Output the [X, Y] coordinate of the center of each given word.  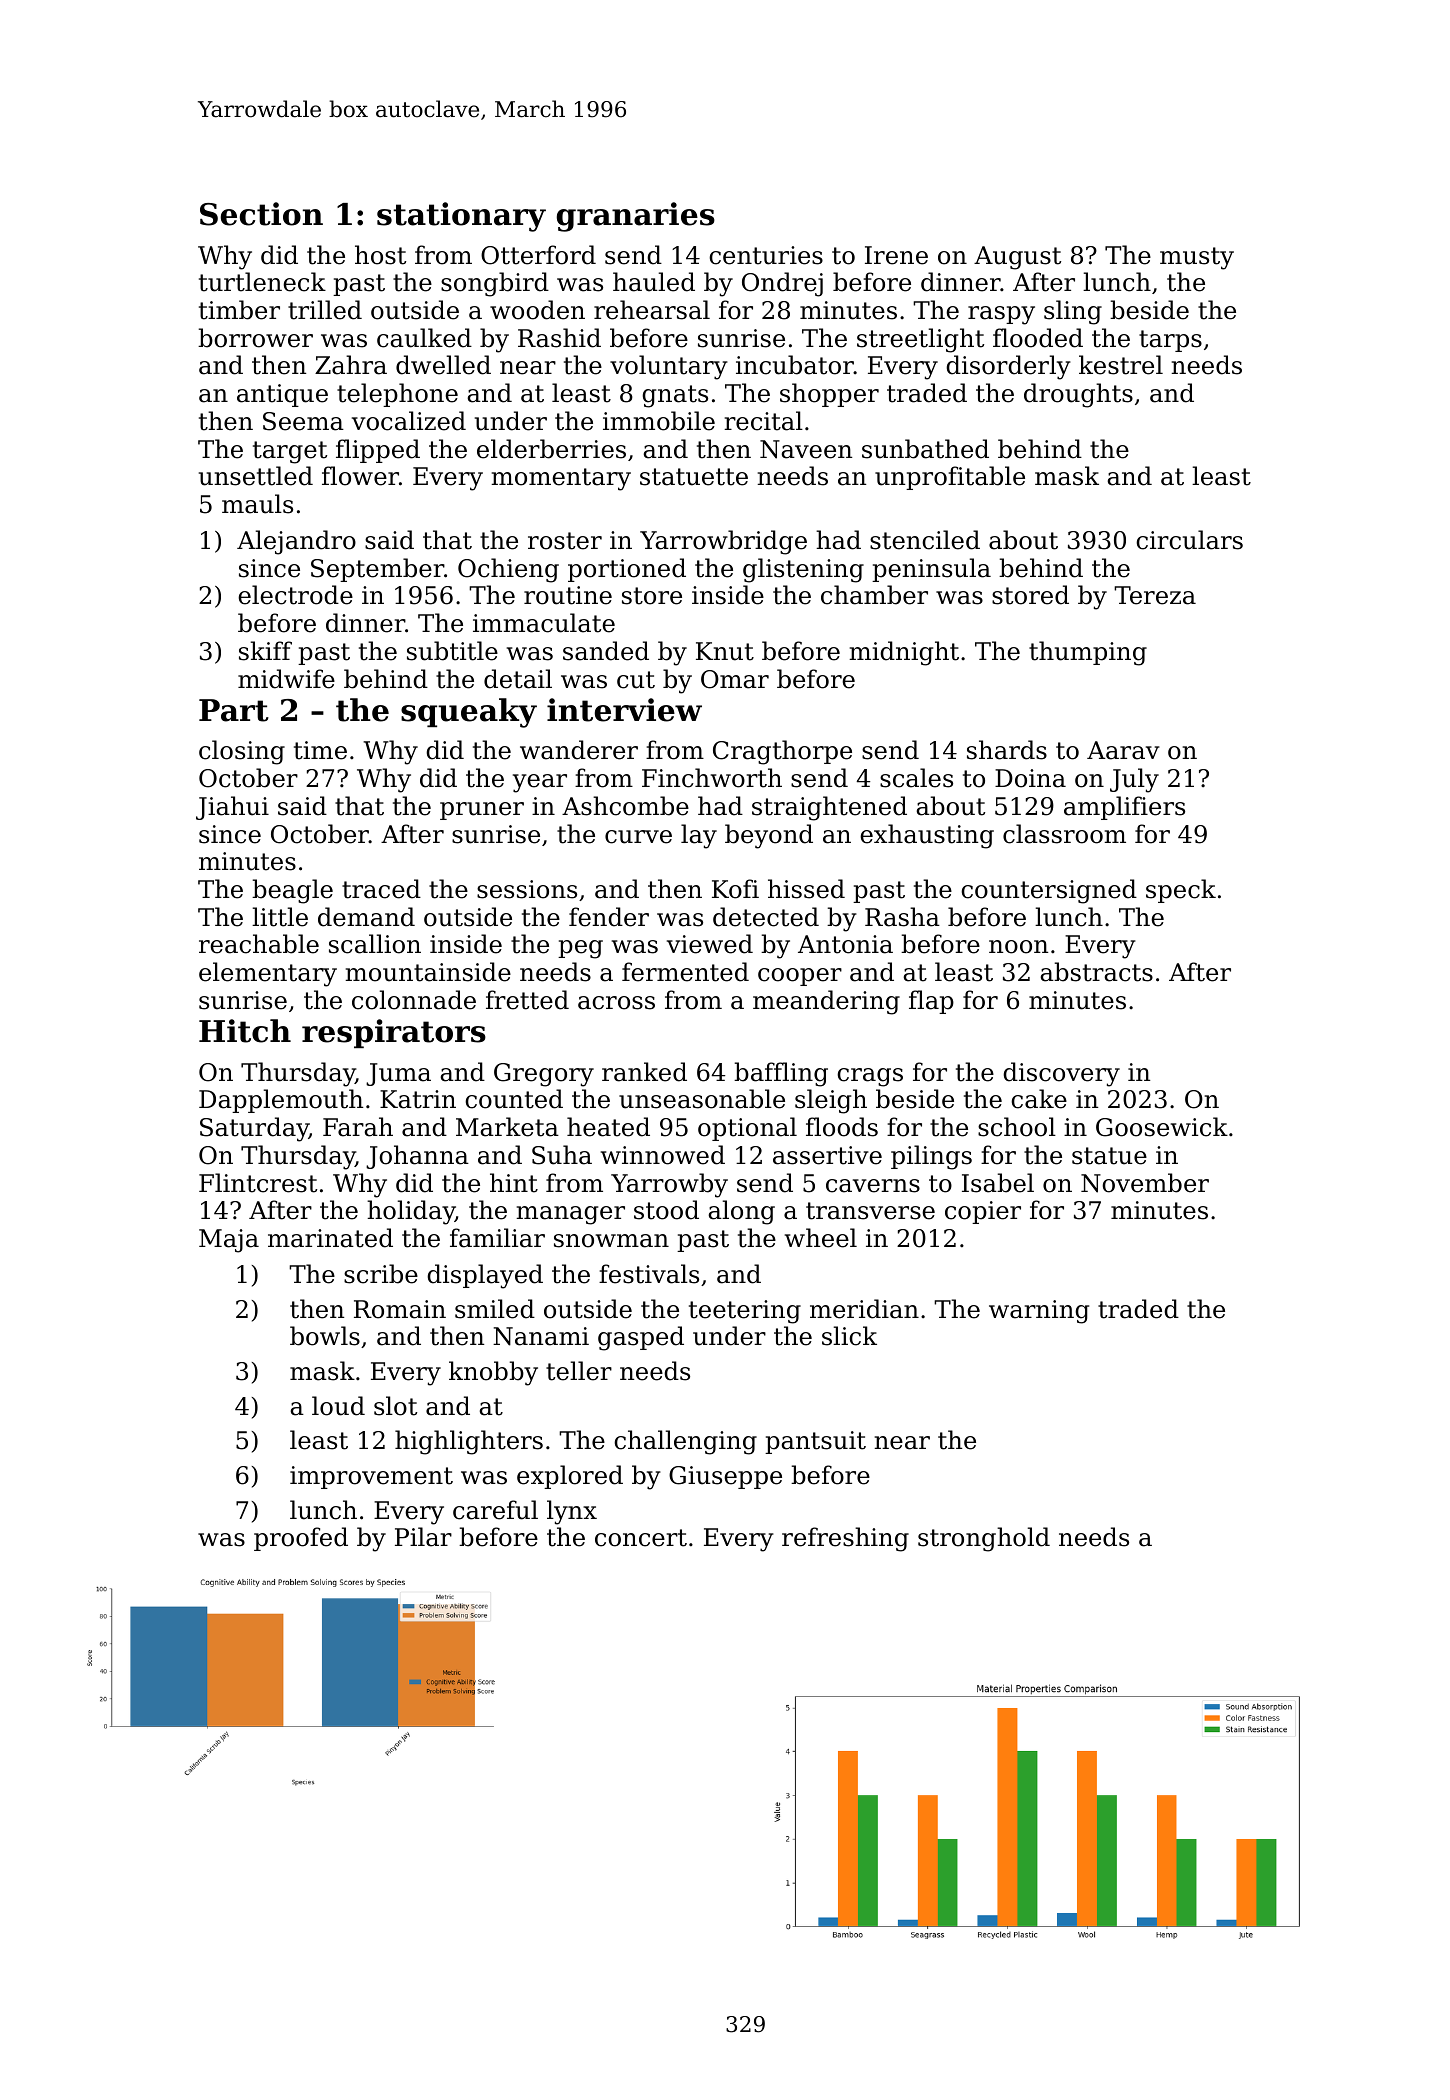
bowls [325, 1336]
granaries [636, 217]
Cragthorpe [782, 752]
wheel [821, 1238]
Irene [896, 255]
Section [261, 214]
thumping [1088, 653]
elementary [268, 974]
